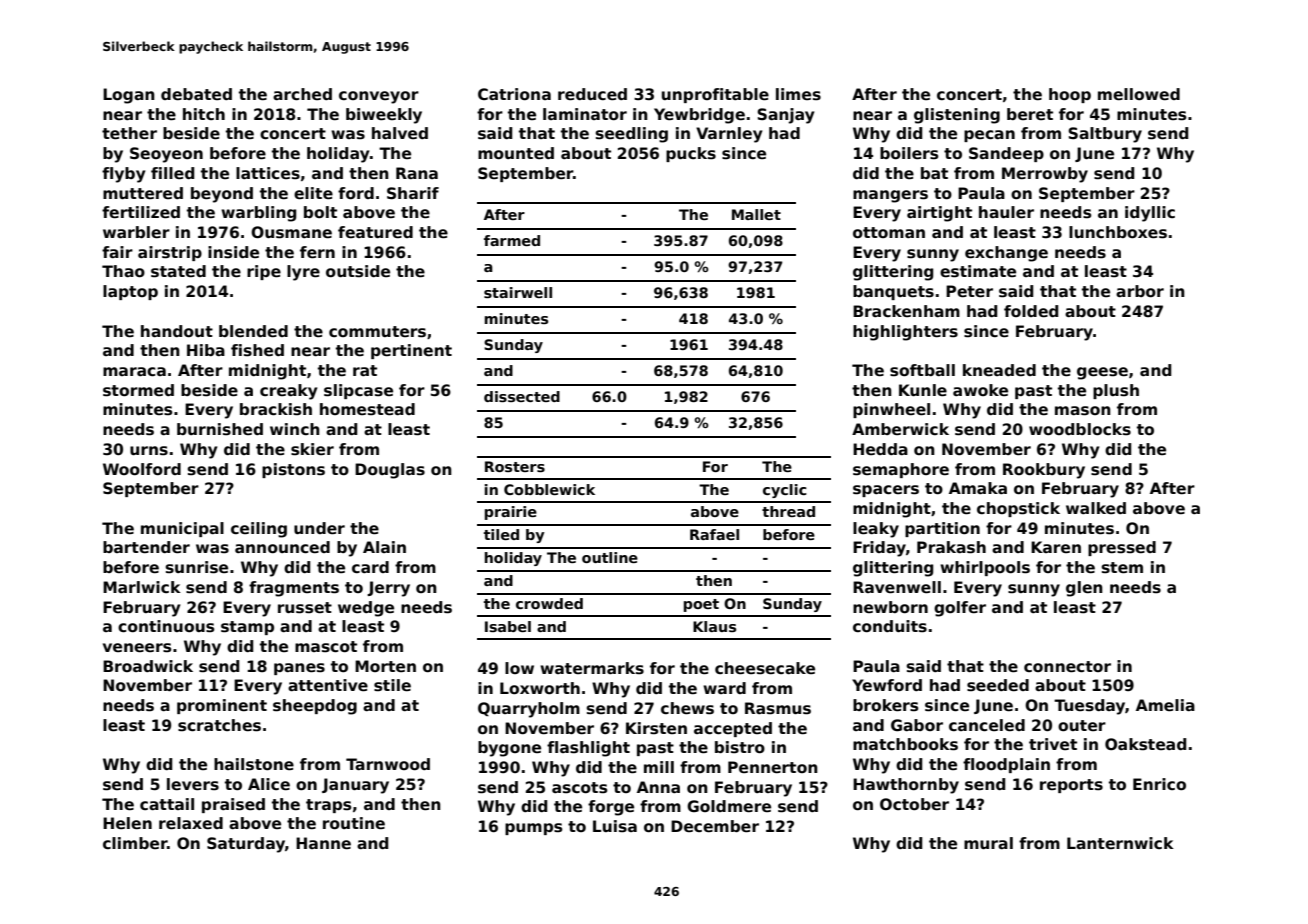 Image resolution: width=1308 pixels, height=924 pixels. Describe the element at coordinates (534, 829) in the screenshot. I see `pumps` at that location.
